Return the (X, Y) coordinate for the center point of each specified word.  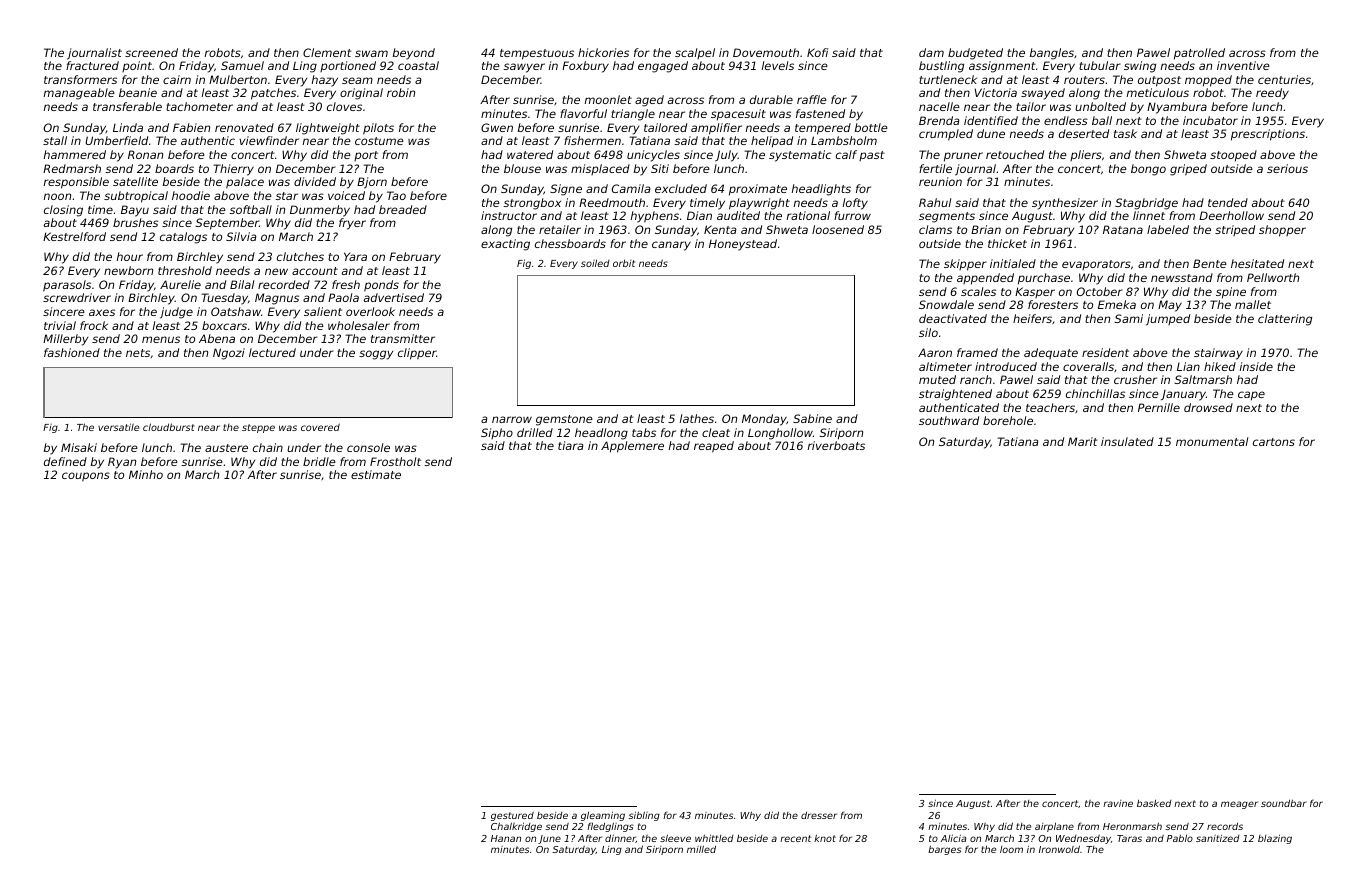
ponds (381, 286)
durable (771, 99)
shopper (1282, 231)
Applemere (632, 447)
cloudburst (169, 427)
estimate (376, 474)
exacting (505, 245)
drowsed (1208, 407)
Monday (764, 420)
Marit (1083, 441)
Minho (146, 474)
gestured (512, 816)
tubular (1100, 65)
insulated (1127, 441)
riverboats (836, 445)
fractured (92, 65)
